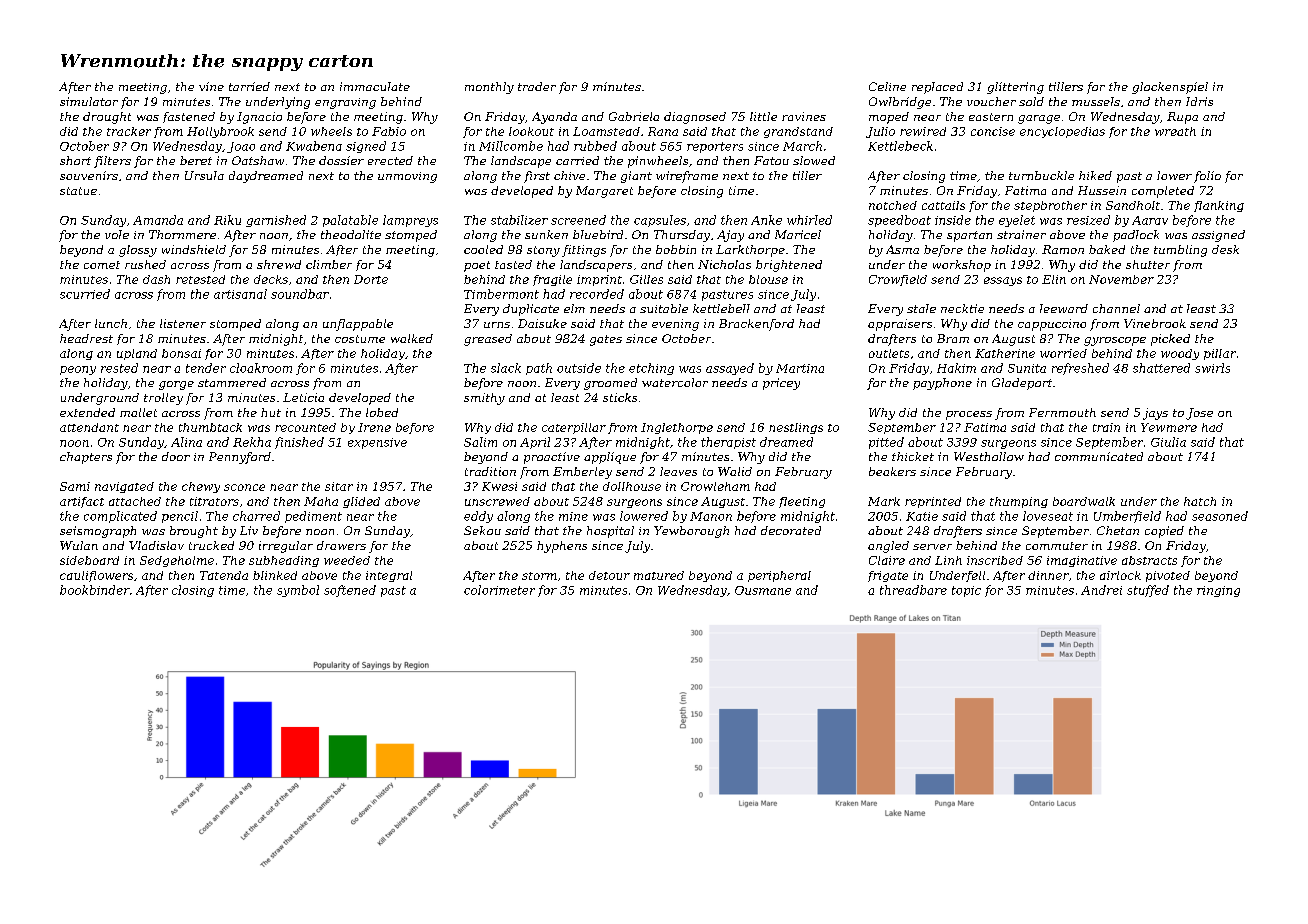 Image resolution: width=1308 pixels, height=924 pixels. I want to click on diagnosed, so click(695, 118).
